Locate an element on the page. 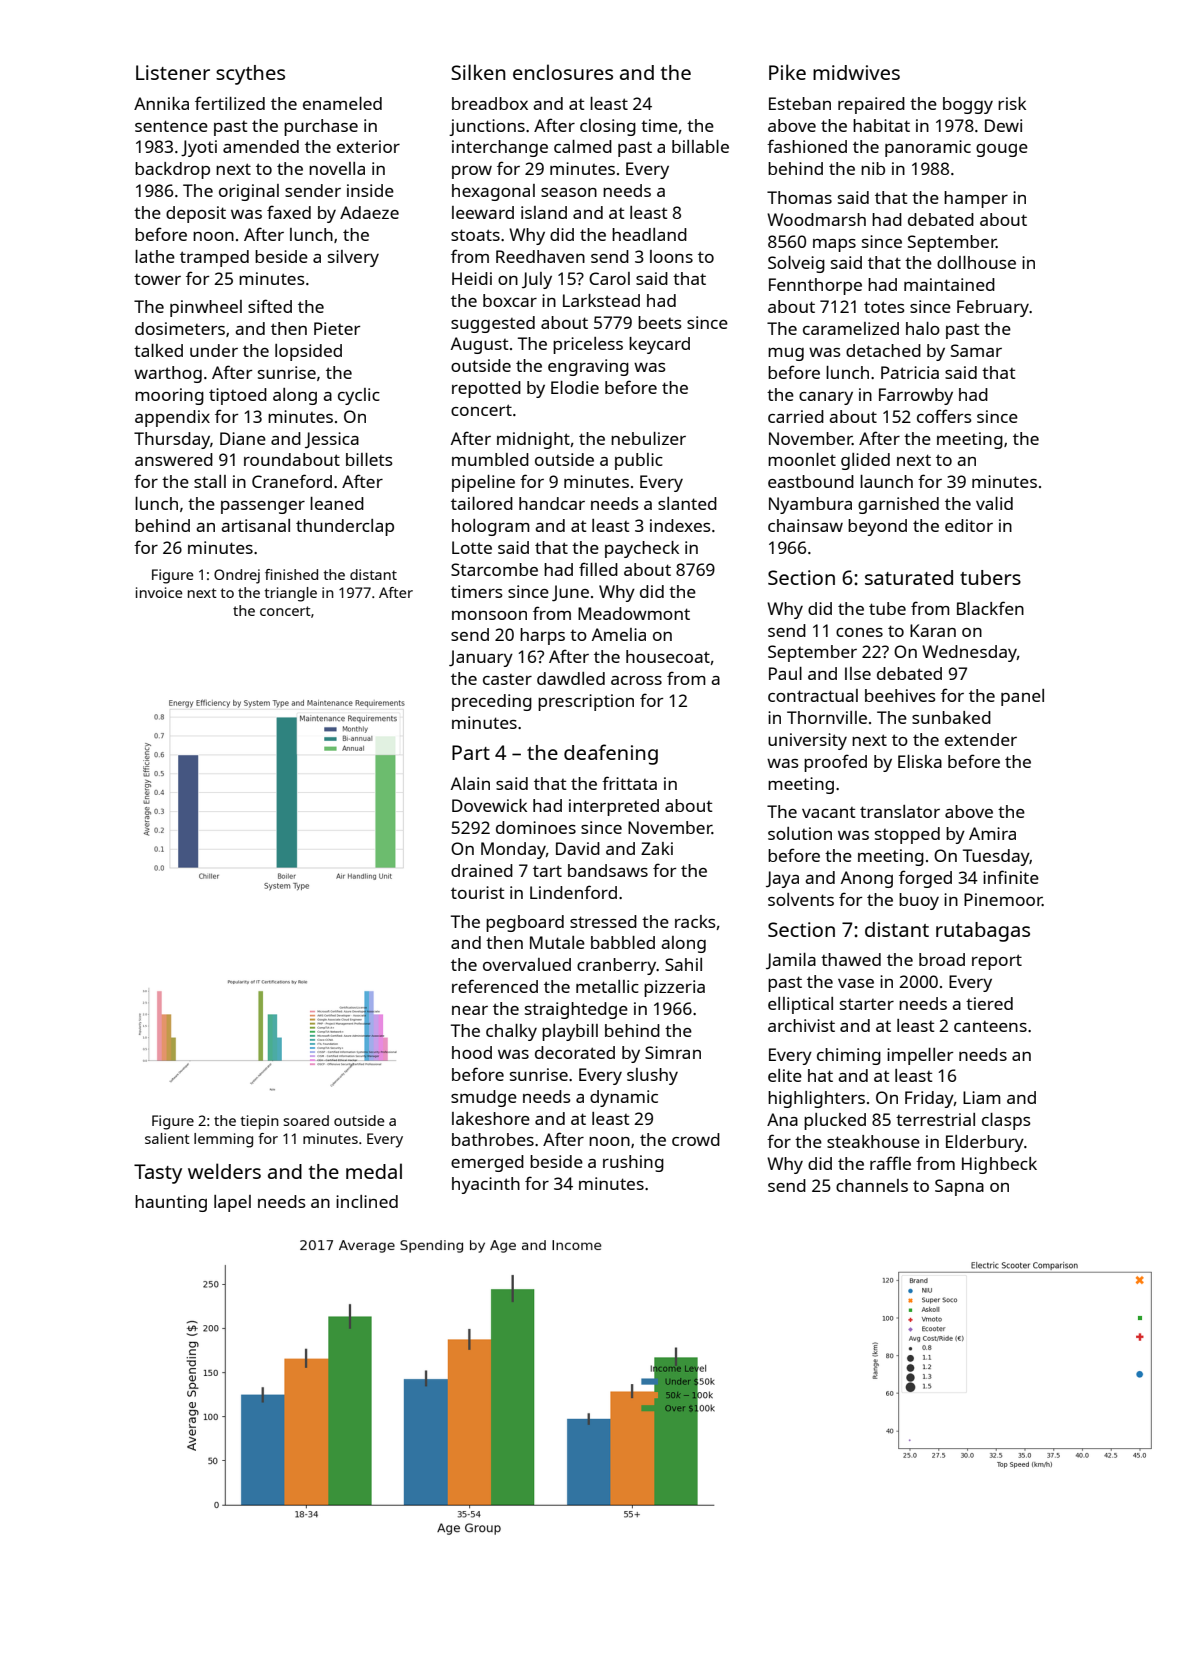 The height and width of the document is (1671, 1181). breadbox is located at coordinates (490, 103).
